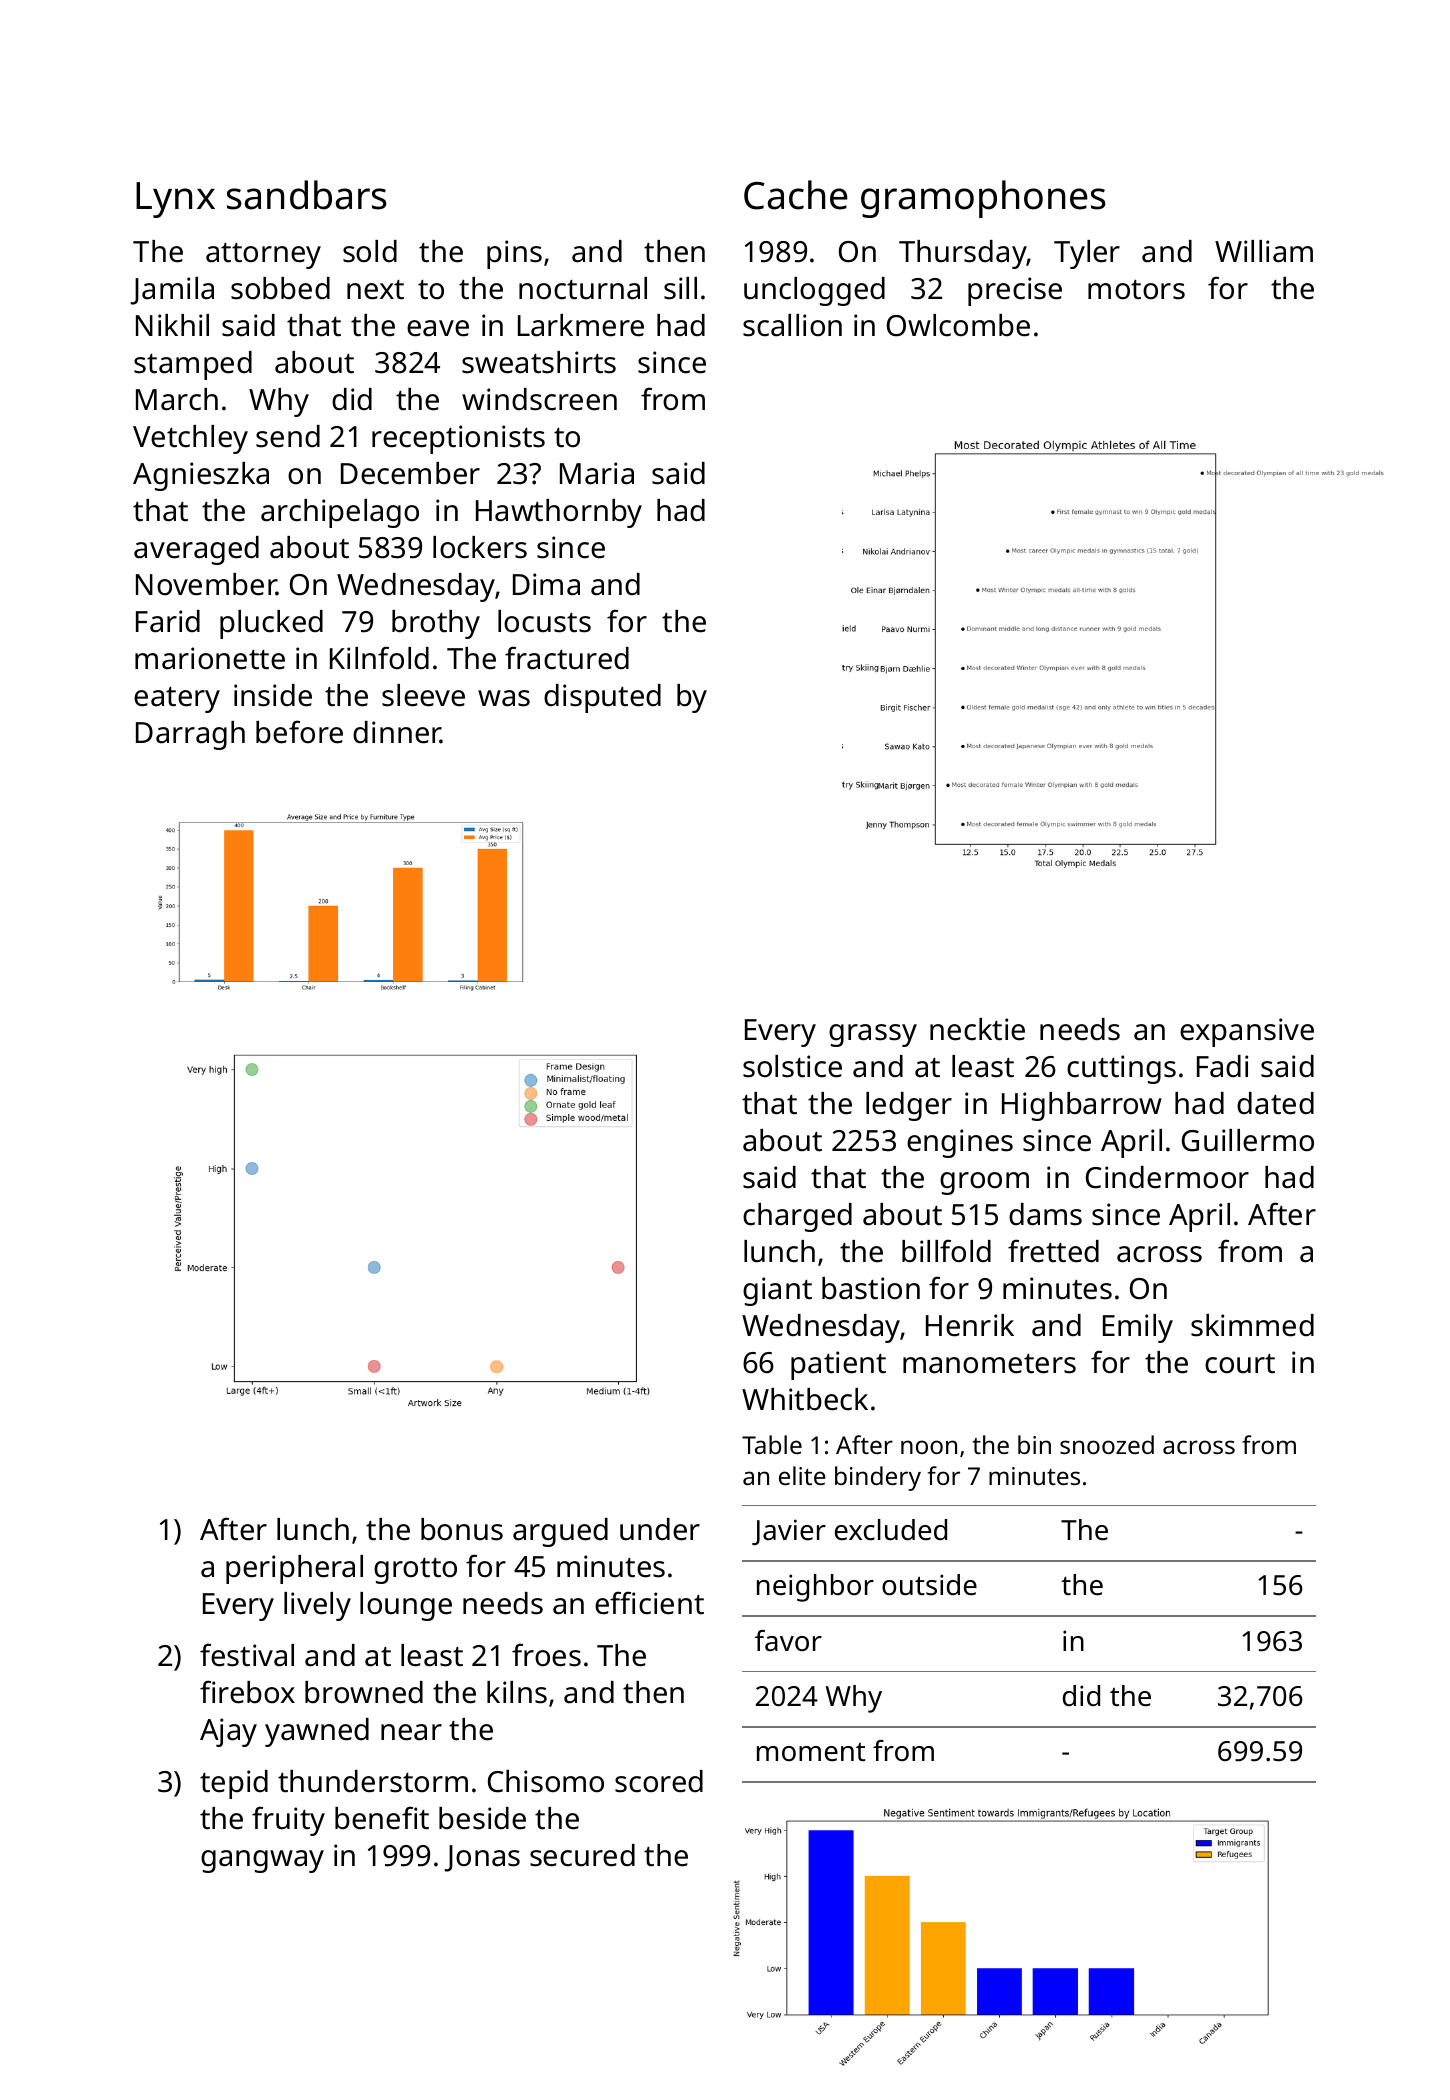 This screenshot has height=2100, width=1450. What do you see at coordinates (1264, 251) in the screenshot?
I see `William` at bounding box center [1264, 251].
